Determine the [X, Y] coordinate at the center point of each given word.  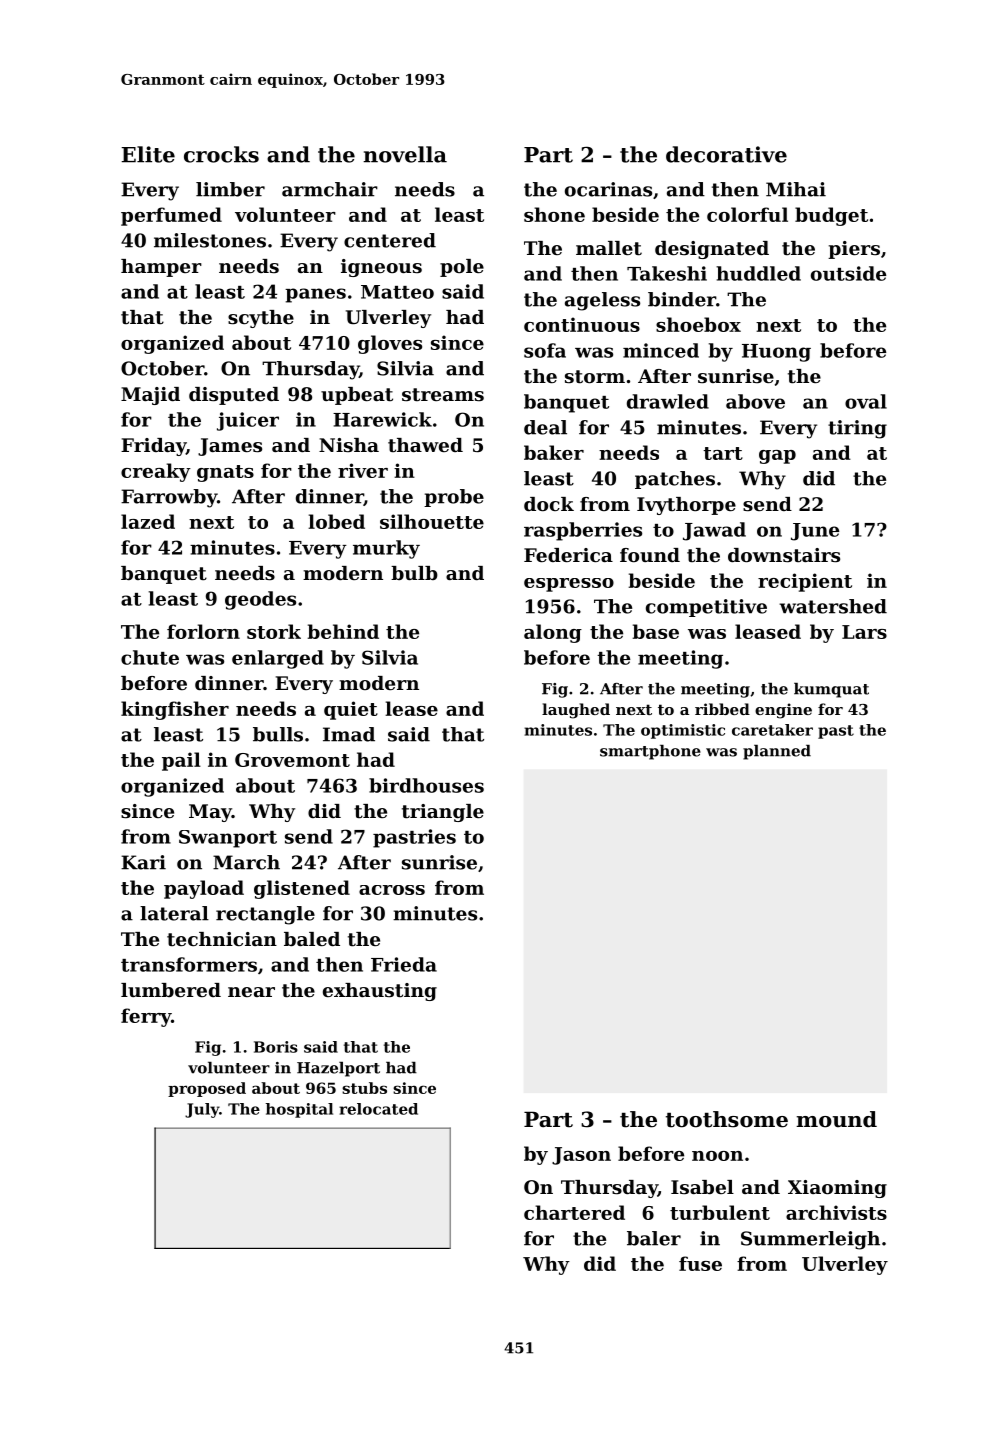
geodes [260, 600]
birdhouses [426, 785]
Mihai [796, 189]
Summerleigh [810, 1240]
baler [654, 1238]
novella [405, 154]
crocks [221, 154]
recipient [805, 582]
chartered [574, 1212]
